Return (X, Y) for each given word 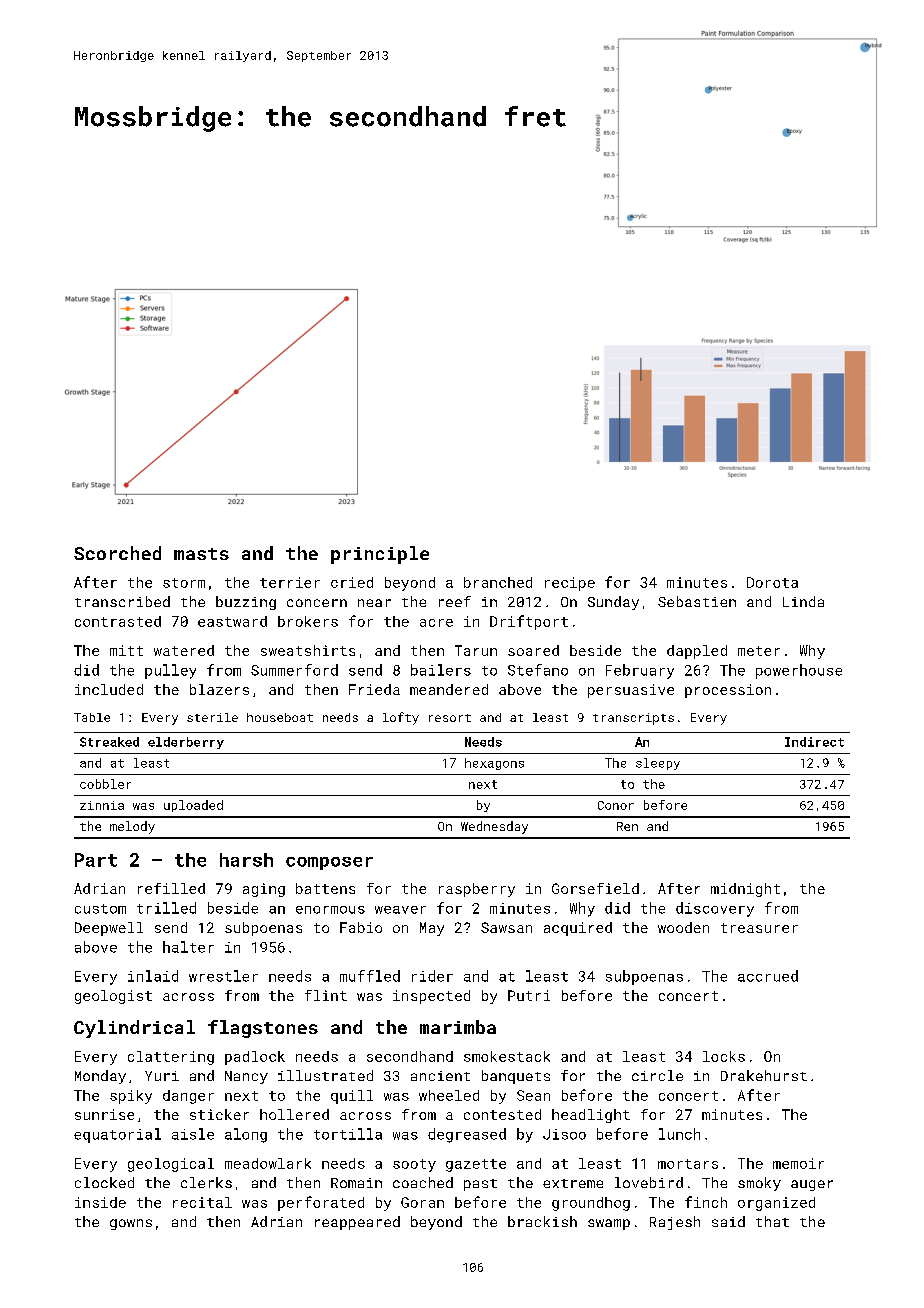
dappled (697, 652)
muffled (370, 976)
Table (92, 717)
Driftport (529, 622)
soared (533, 650)
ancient (440, 1076)
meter (759, 651)
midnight (745, 890)
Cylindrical (134, 1029)
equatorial (117, 1135)
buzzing (246, 603)
